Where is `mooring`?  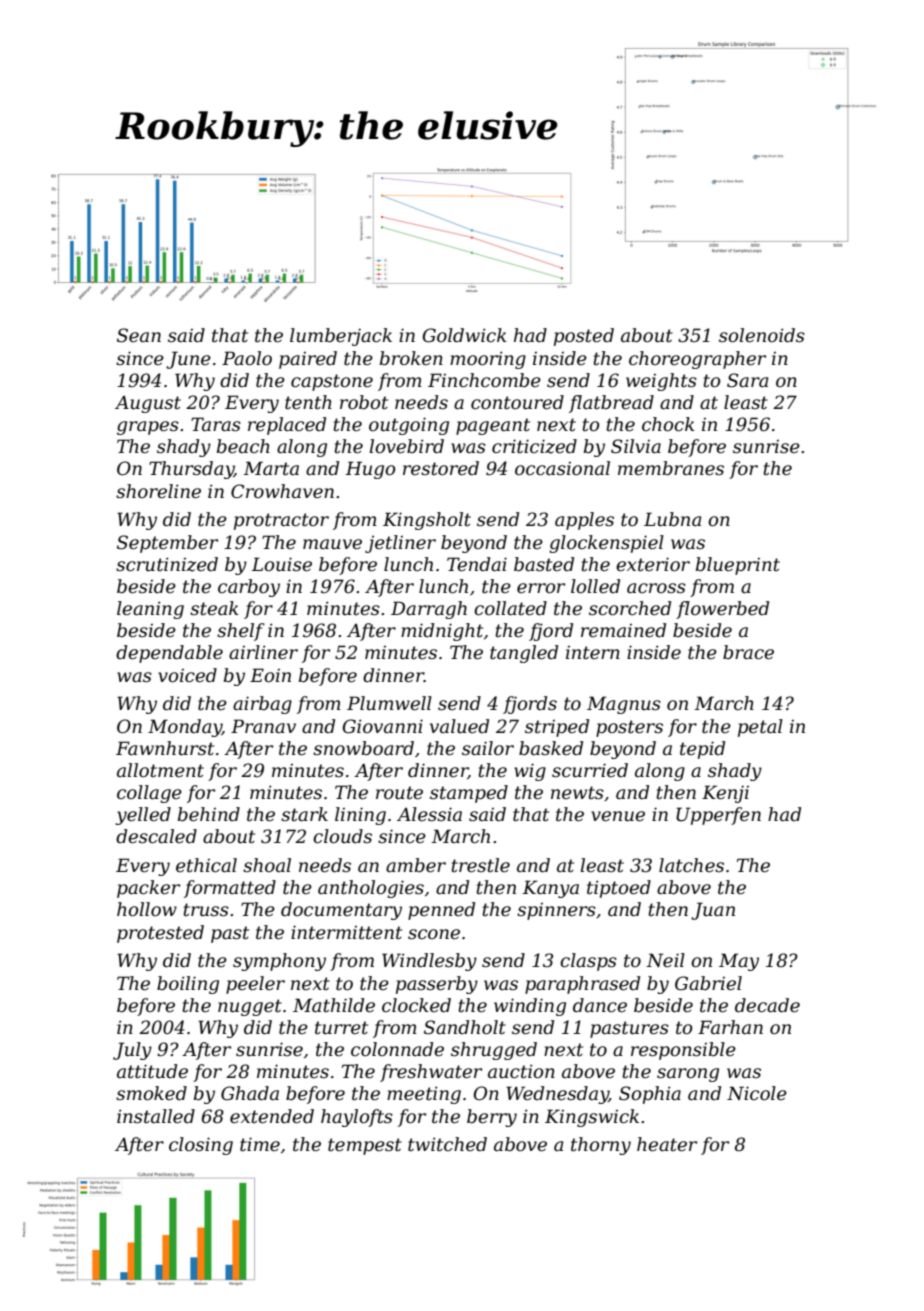
mooring is located at coordinates (488, 360).
